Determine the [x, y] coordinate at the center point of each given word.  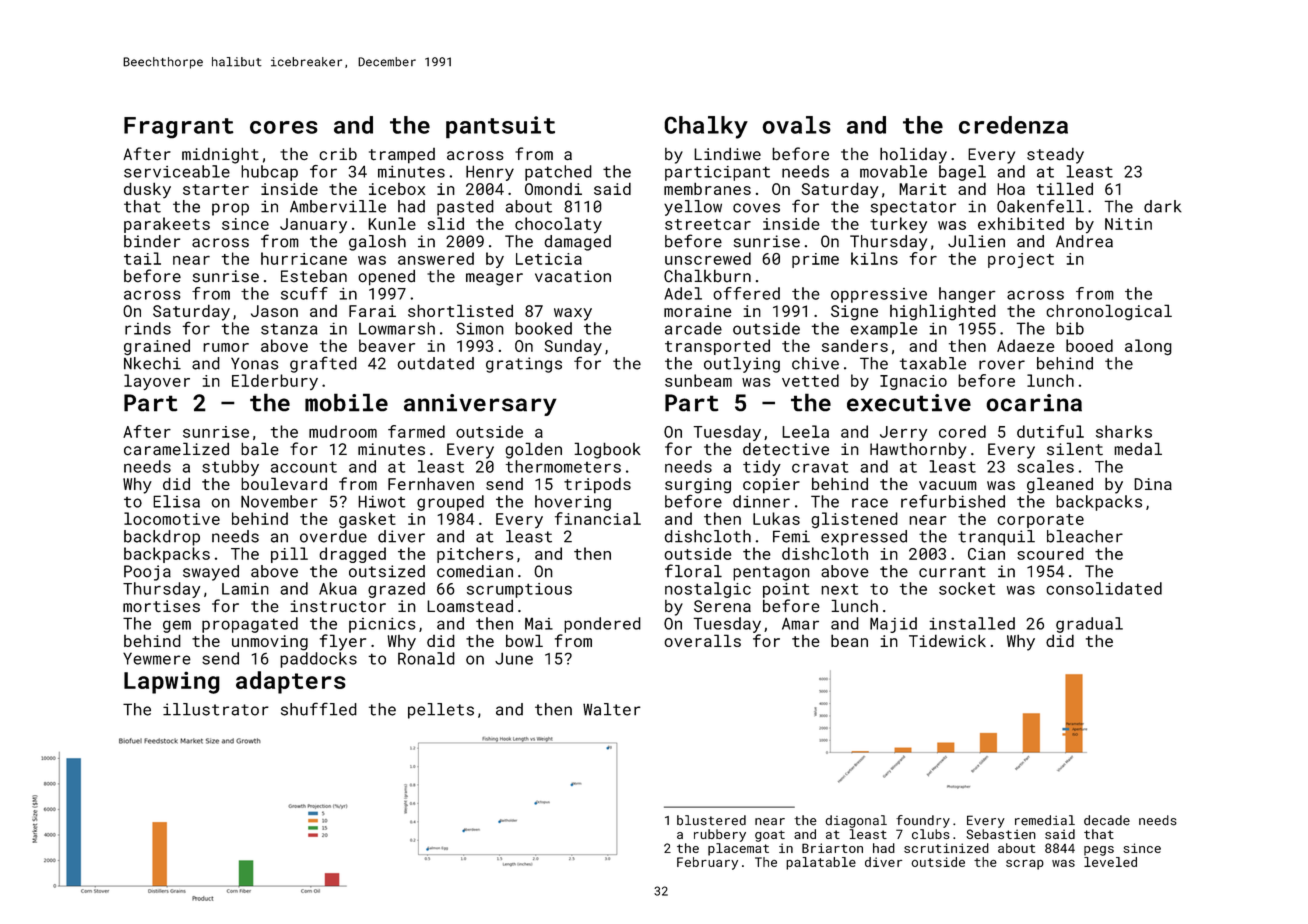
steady [1055, 155]
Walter [612, 709]
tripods [597, 485]
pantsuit [500, 127]
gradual [1089, 625]
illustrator [216, 709]
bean [849, 640]
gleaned [1060, 485]
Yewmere [157, 658]
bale [260, 449]
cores [284, 127]
